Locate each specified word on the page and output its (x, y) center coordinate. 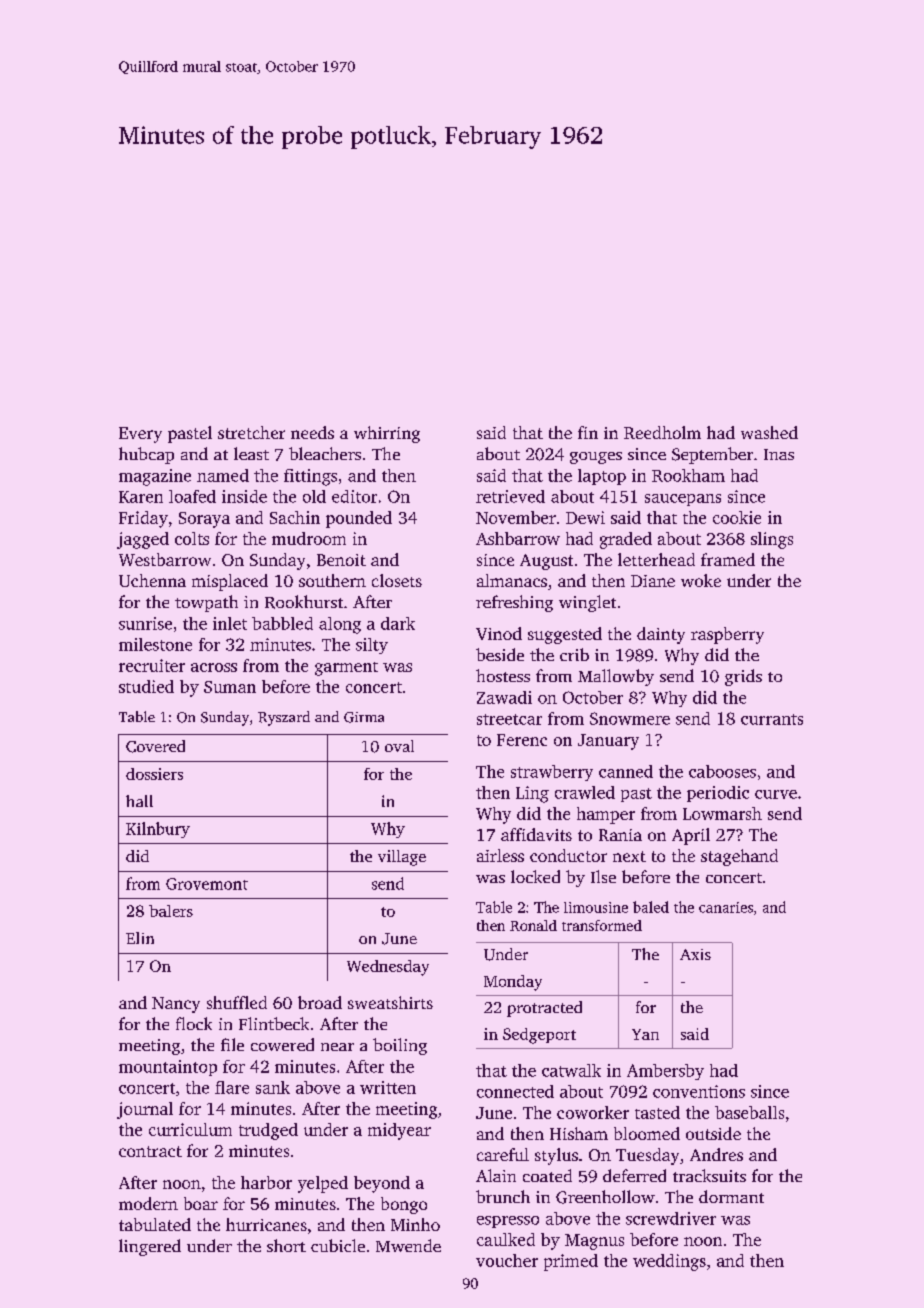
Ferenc (522, 740)
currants (772, 719)
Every (140, 435)
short (286, 1245)
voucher (507, 1260)
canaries (726, 907)
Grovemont (207, 884)
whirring (387, 434)
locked (535, 876)
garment (346, 669)
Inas (779, 454)
